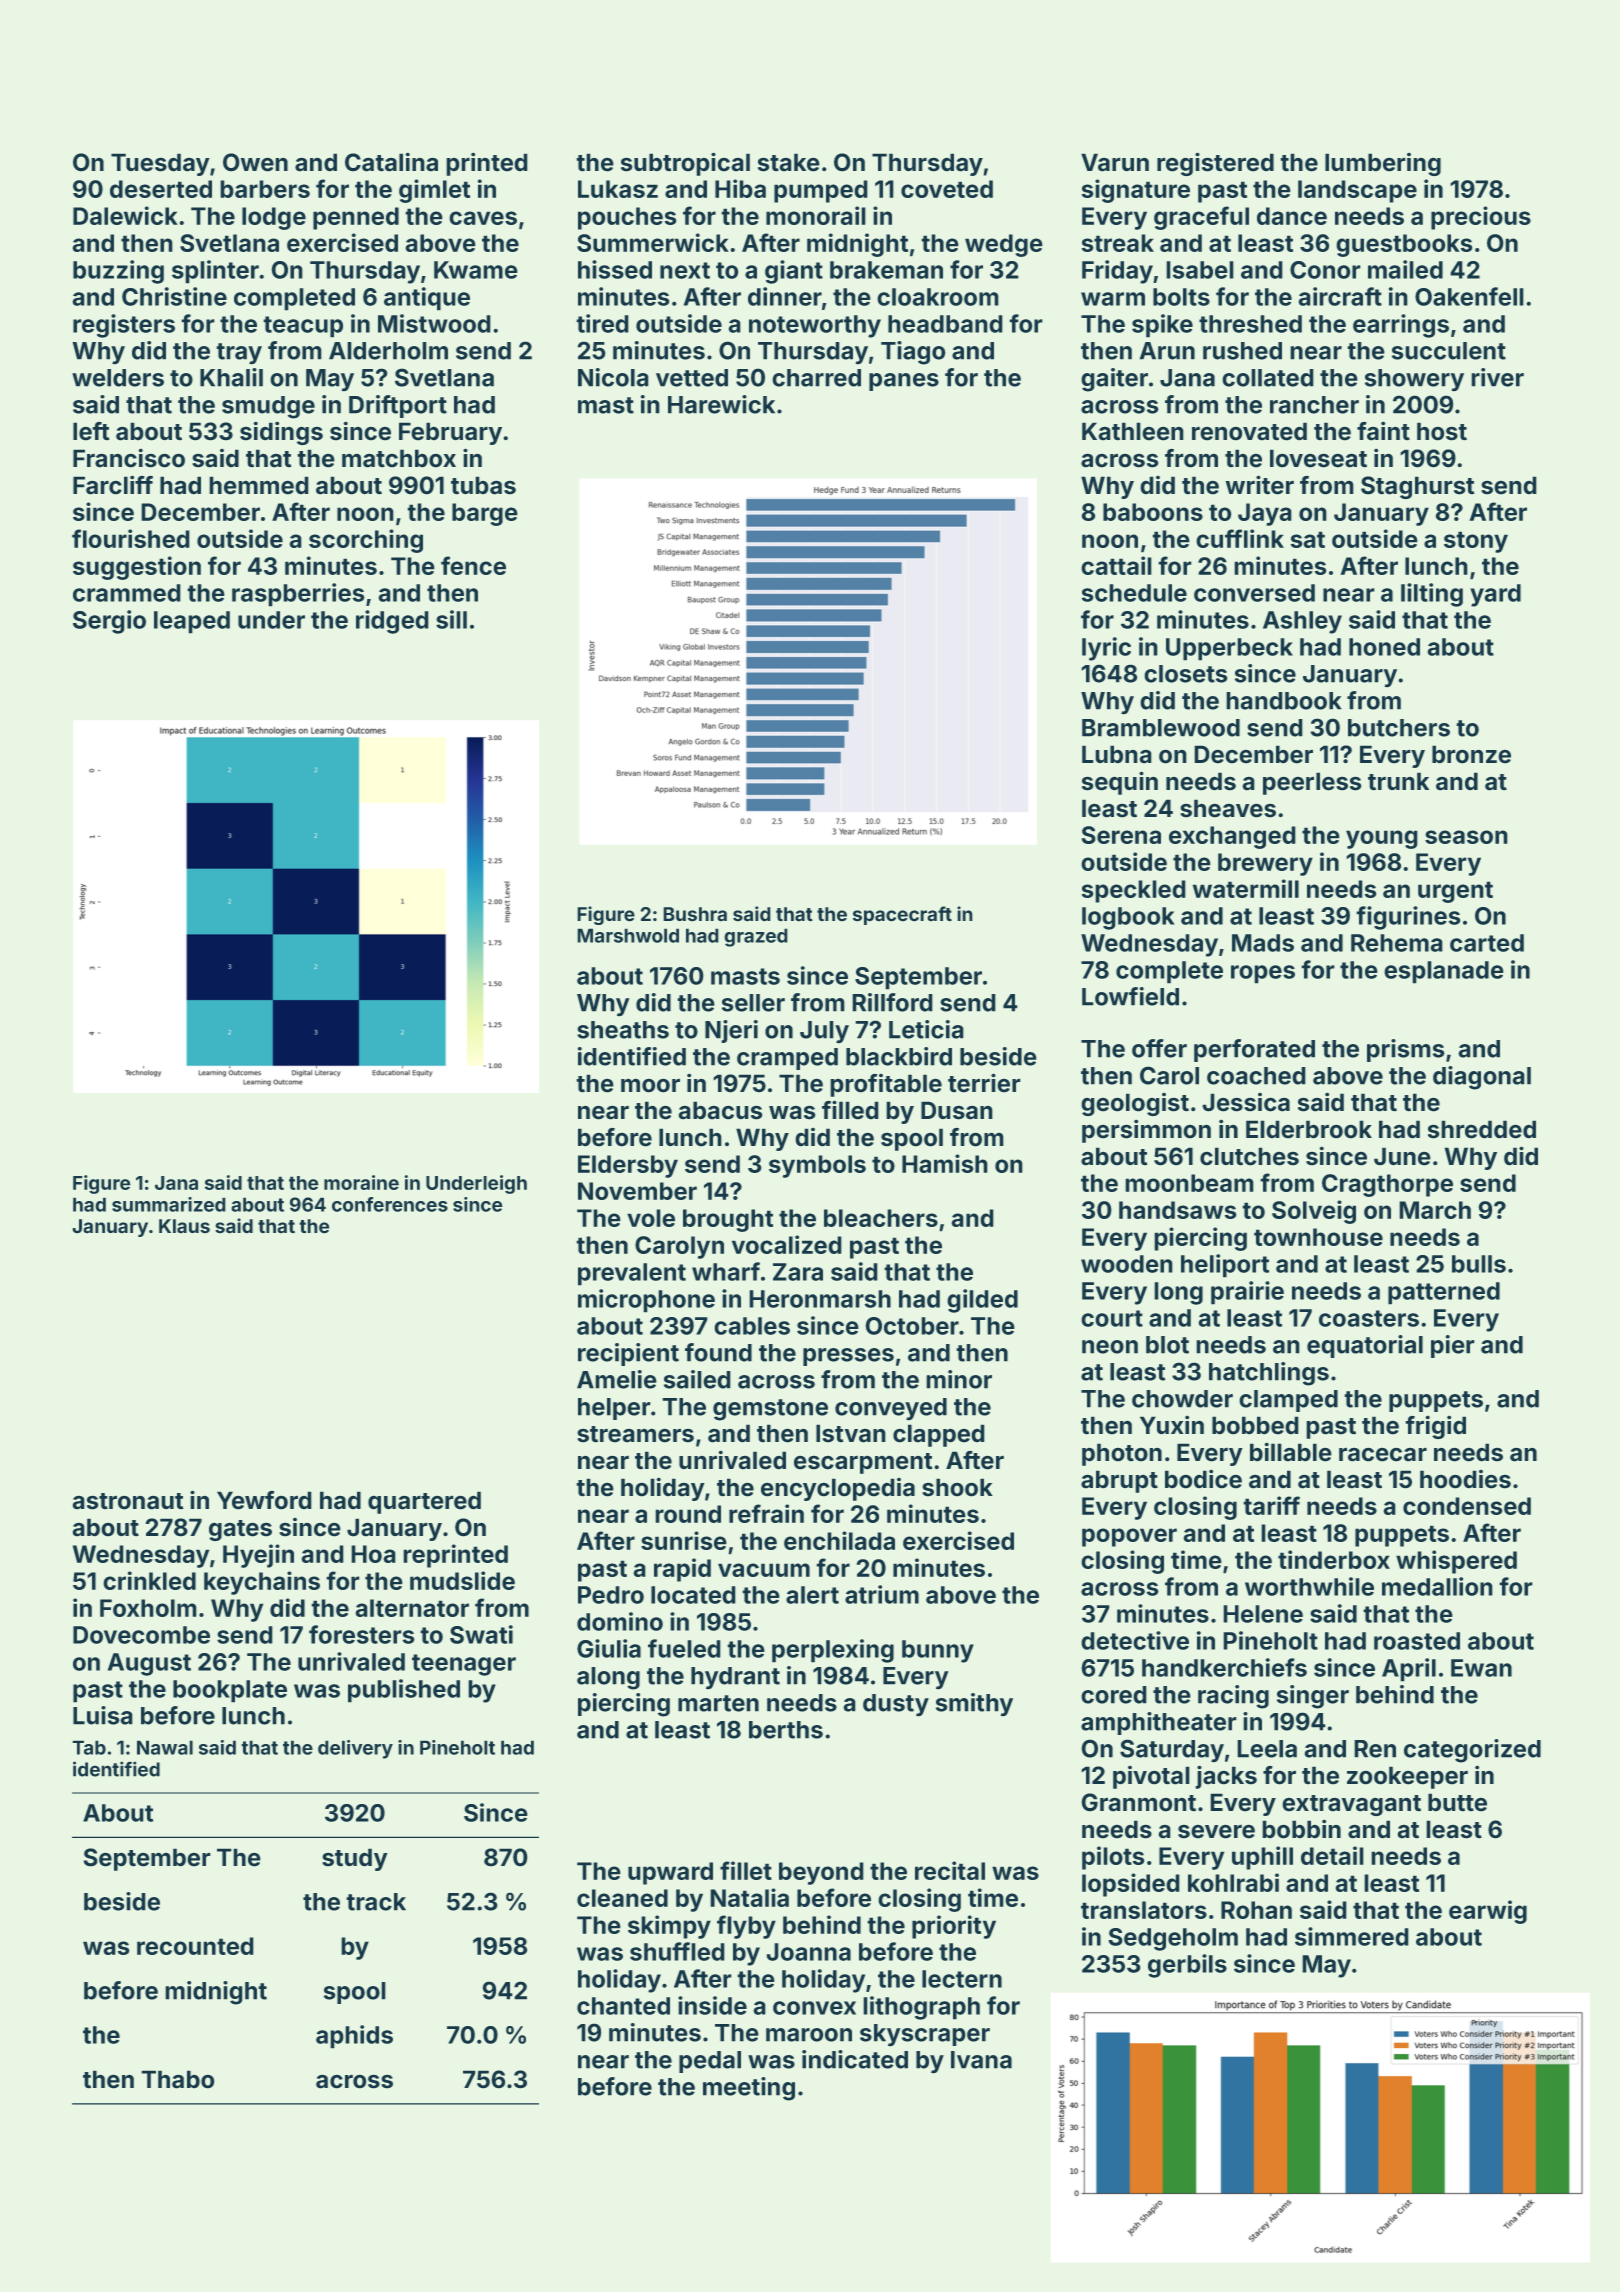 This screenshot has height=2292, width=1620. What do you see at coordinates (1435, 1427) in the screenshot?
I see `frigid` at bounding box center [1435, 1427].
